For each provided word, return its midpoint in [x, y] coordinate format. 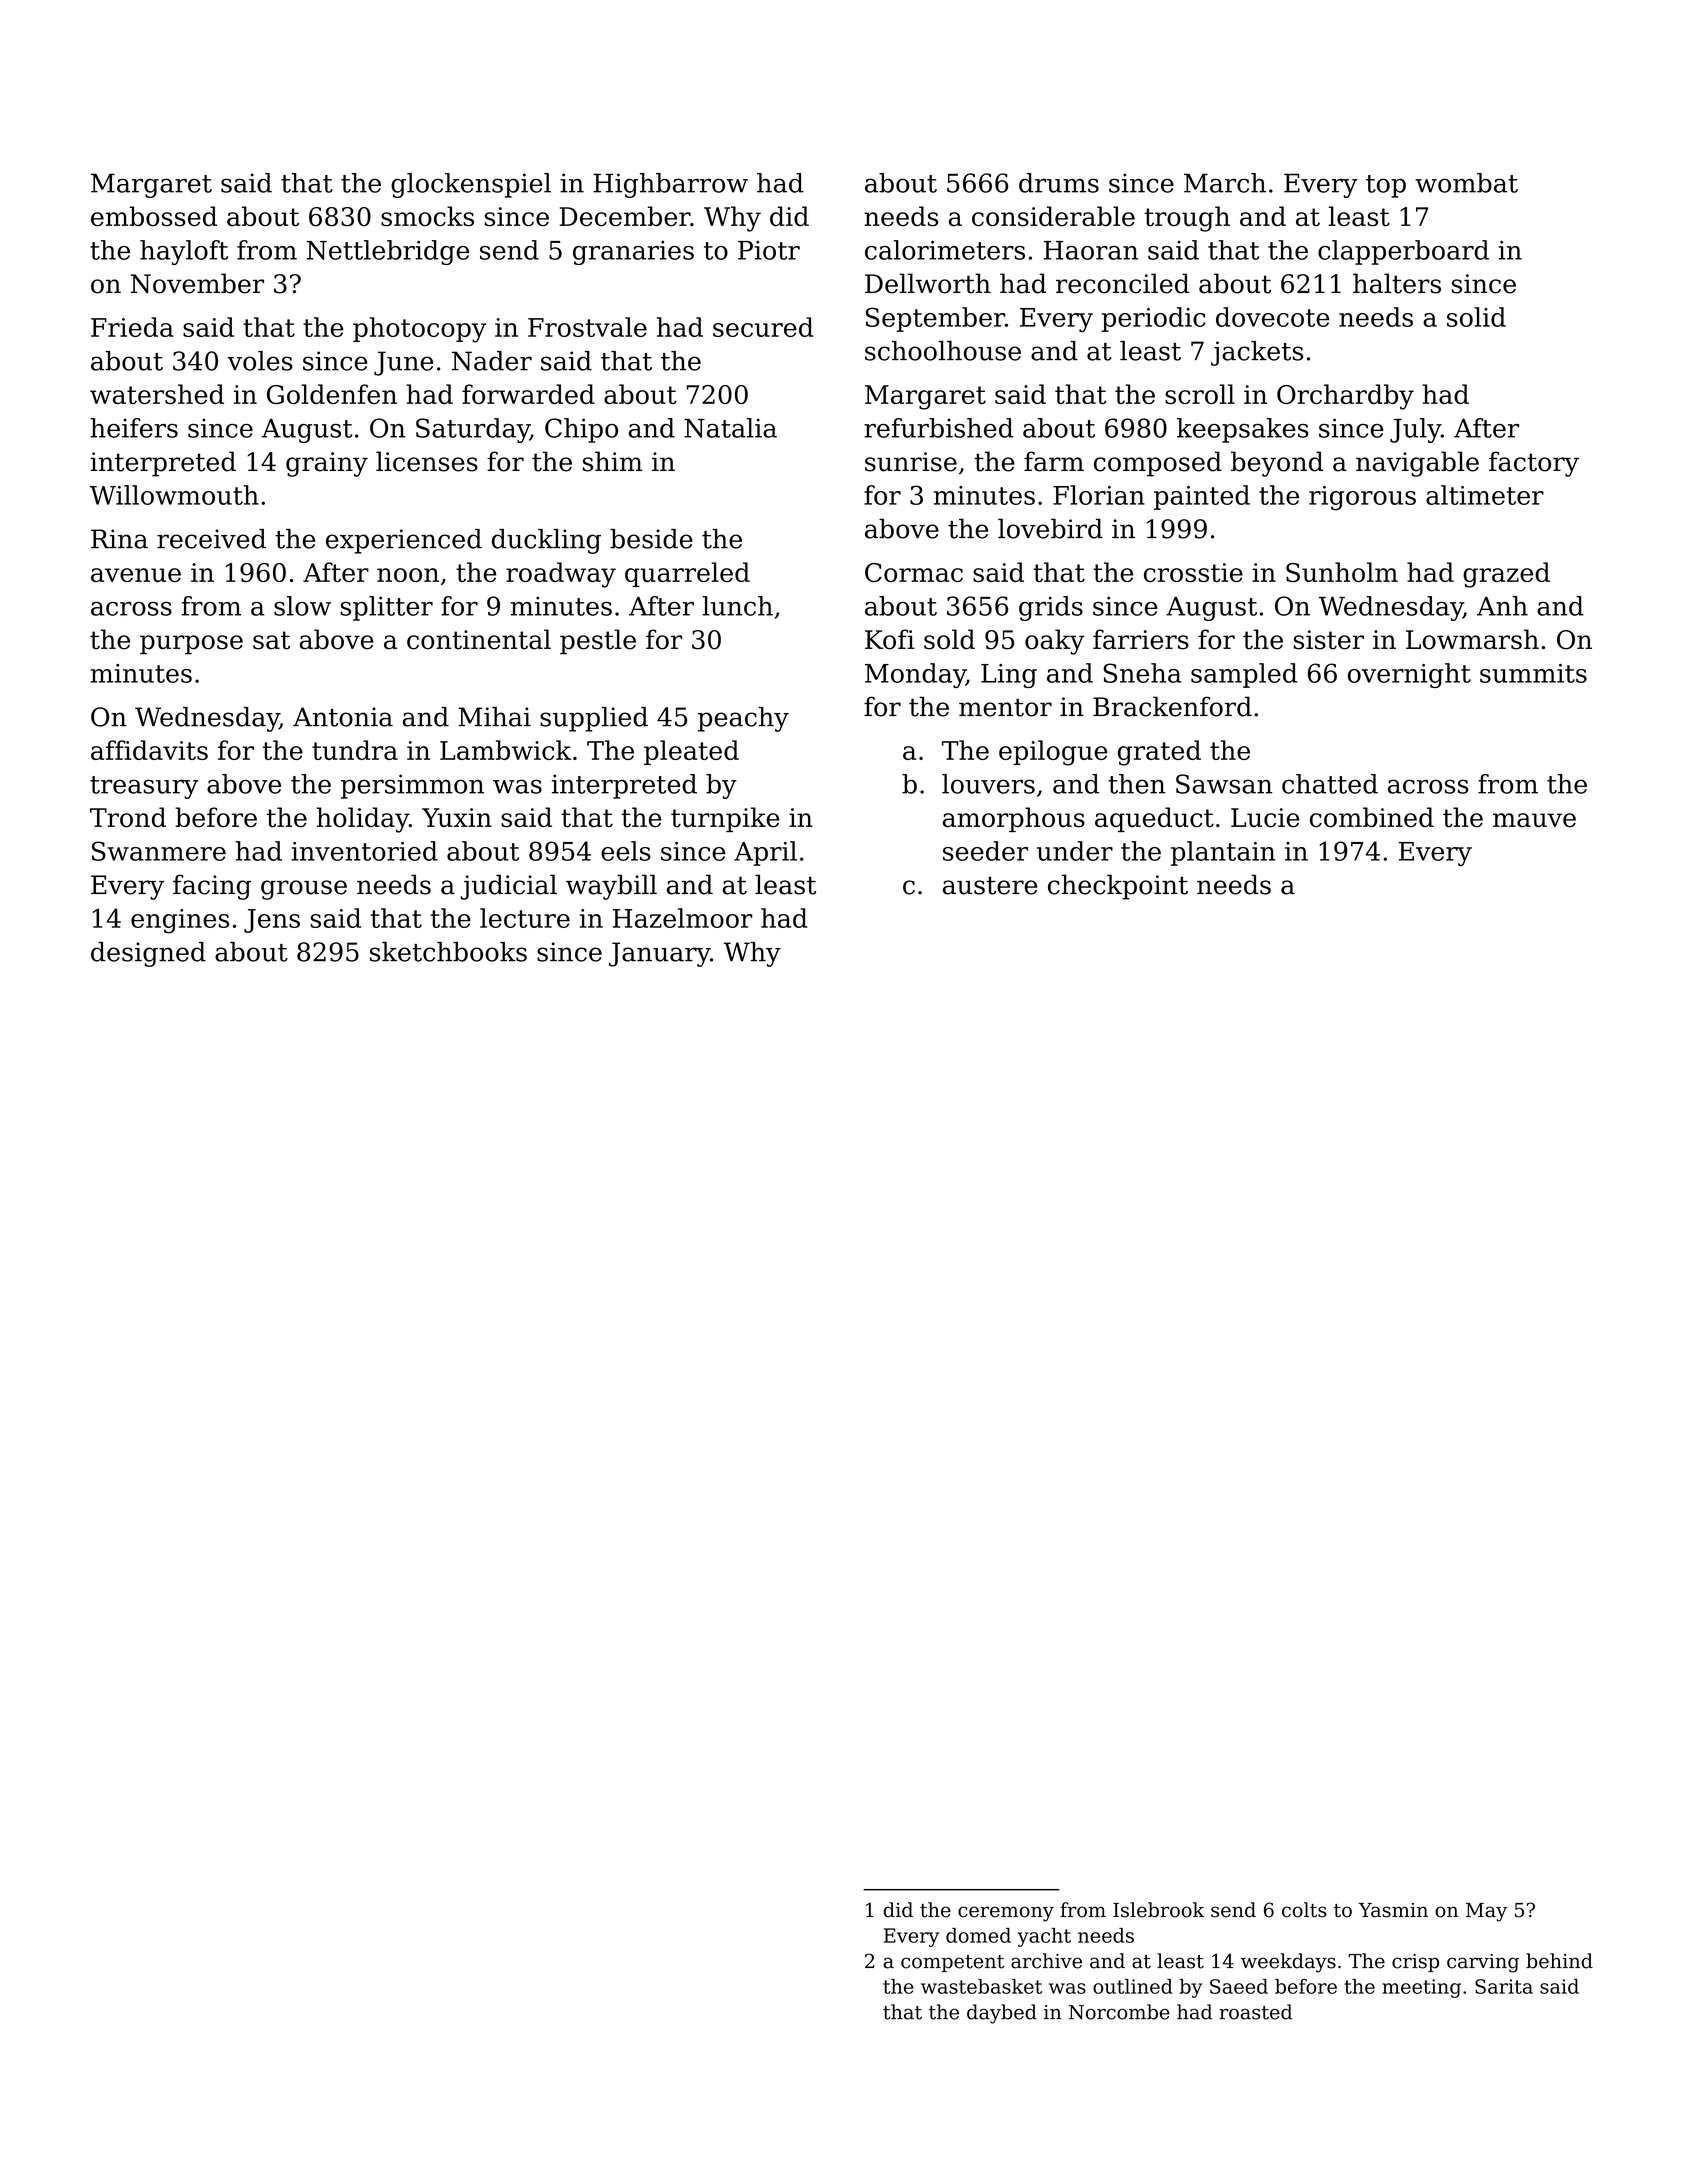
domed [978, 1935]
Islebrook [1159, 1910]
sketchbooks [448, 952]
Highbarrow [670, 185]
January [659, 954]
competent [952, 1963]
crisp [1415, 1963]
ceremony [1006, 1914]
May [1486, 1912]
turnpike [725, 819]
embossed [154, 216]
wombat [1466, 183]
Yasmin [1393, 1910]
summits [1533, 673]
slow [302, 606]
